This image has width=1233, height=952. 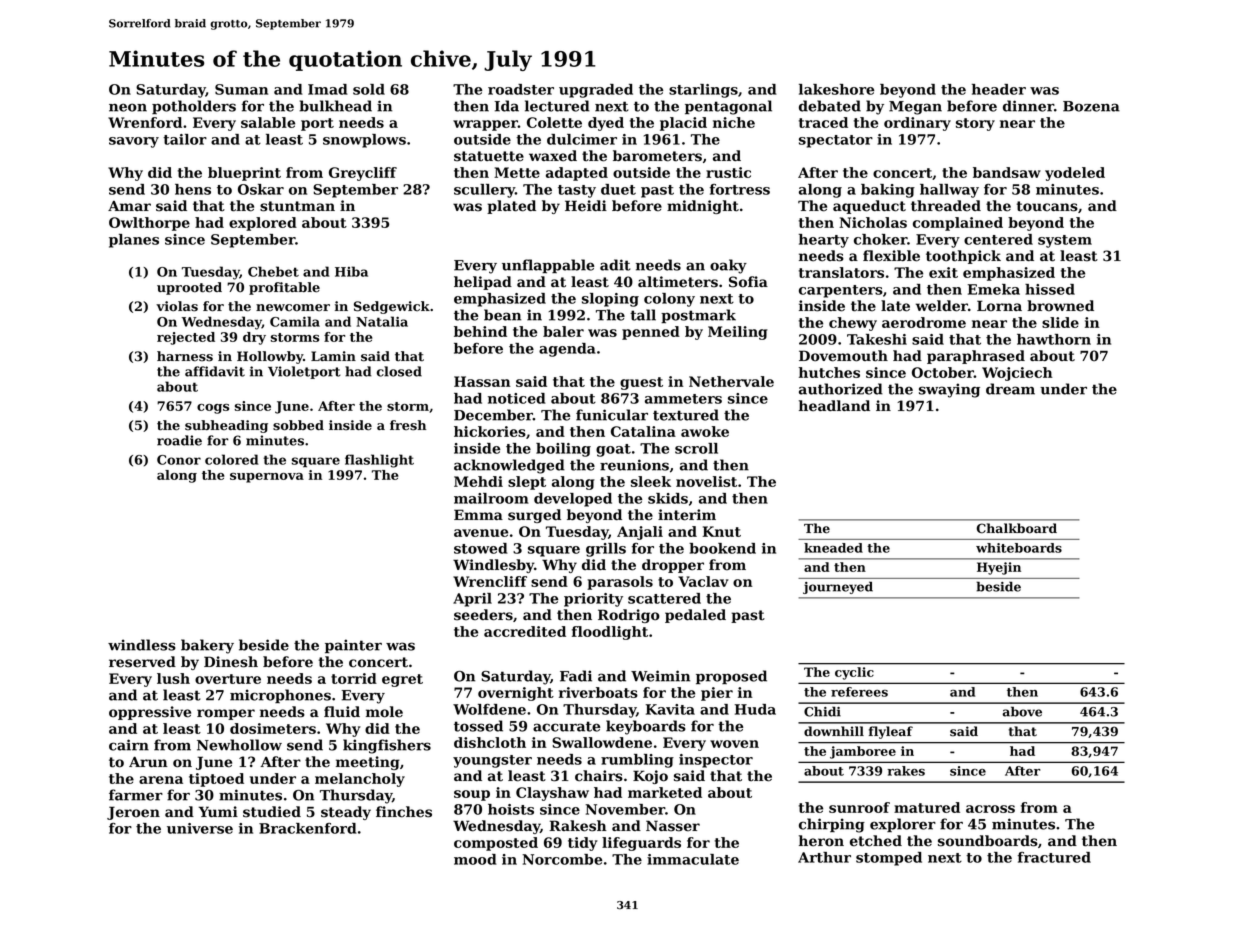 I want to click on hoists, so click(x=511, y=809).
